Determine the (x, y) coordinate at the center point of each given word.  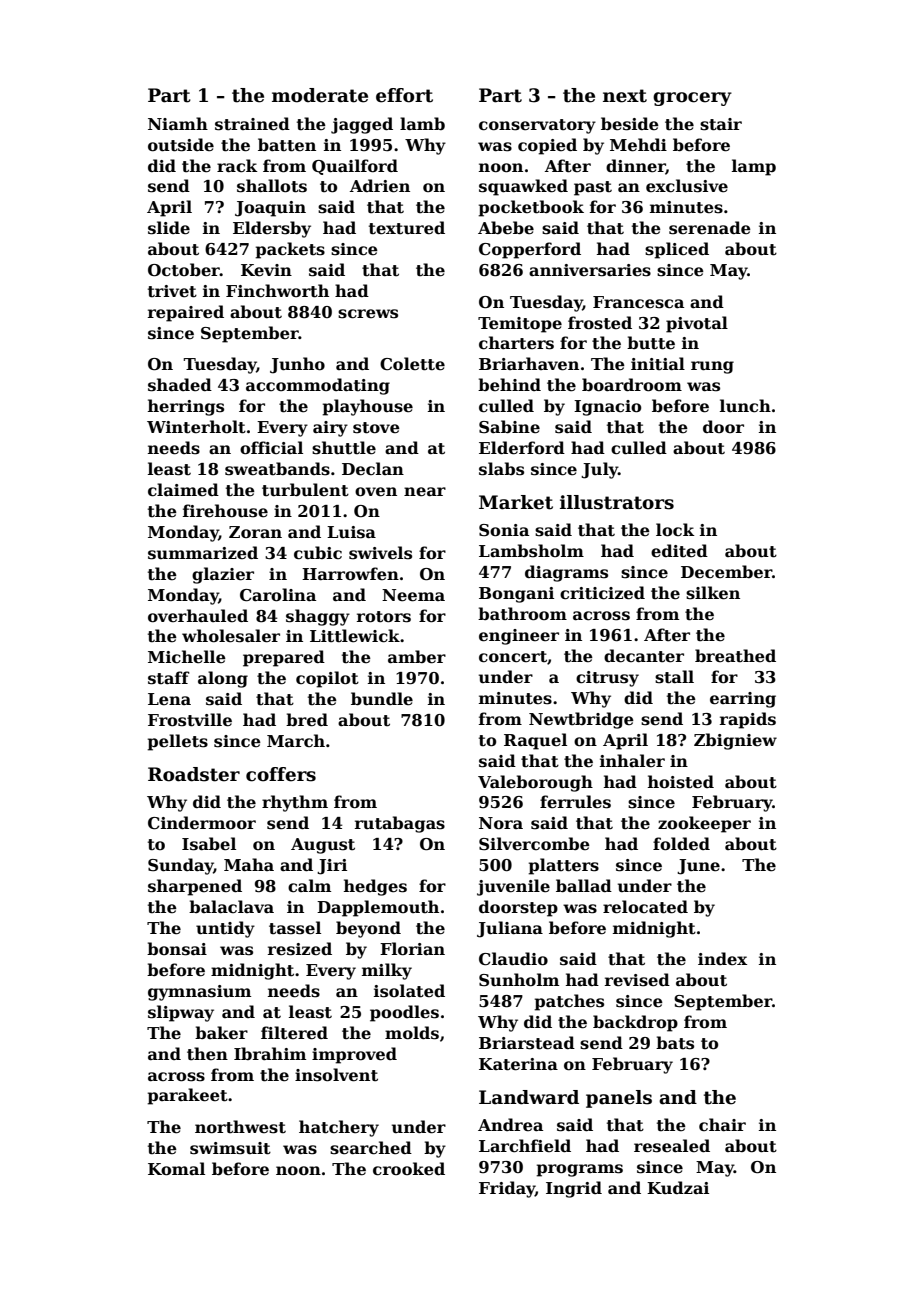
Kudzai (678, 1187)
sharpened (195, 887)
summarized (203, 553)
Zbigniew (735, 741)
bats (675, 1043)
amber (417, 657)
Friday (507, 1189)
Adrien (380, 186)
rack (237, 166)
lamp (754, 167)
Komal (176, 1169)
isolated (409, 991)
